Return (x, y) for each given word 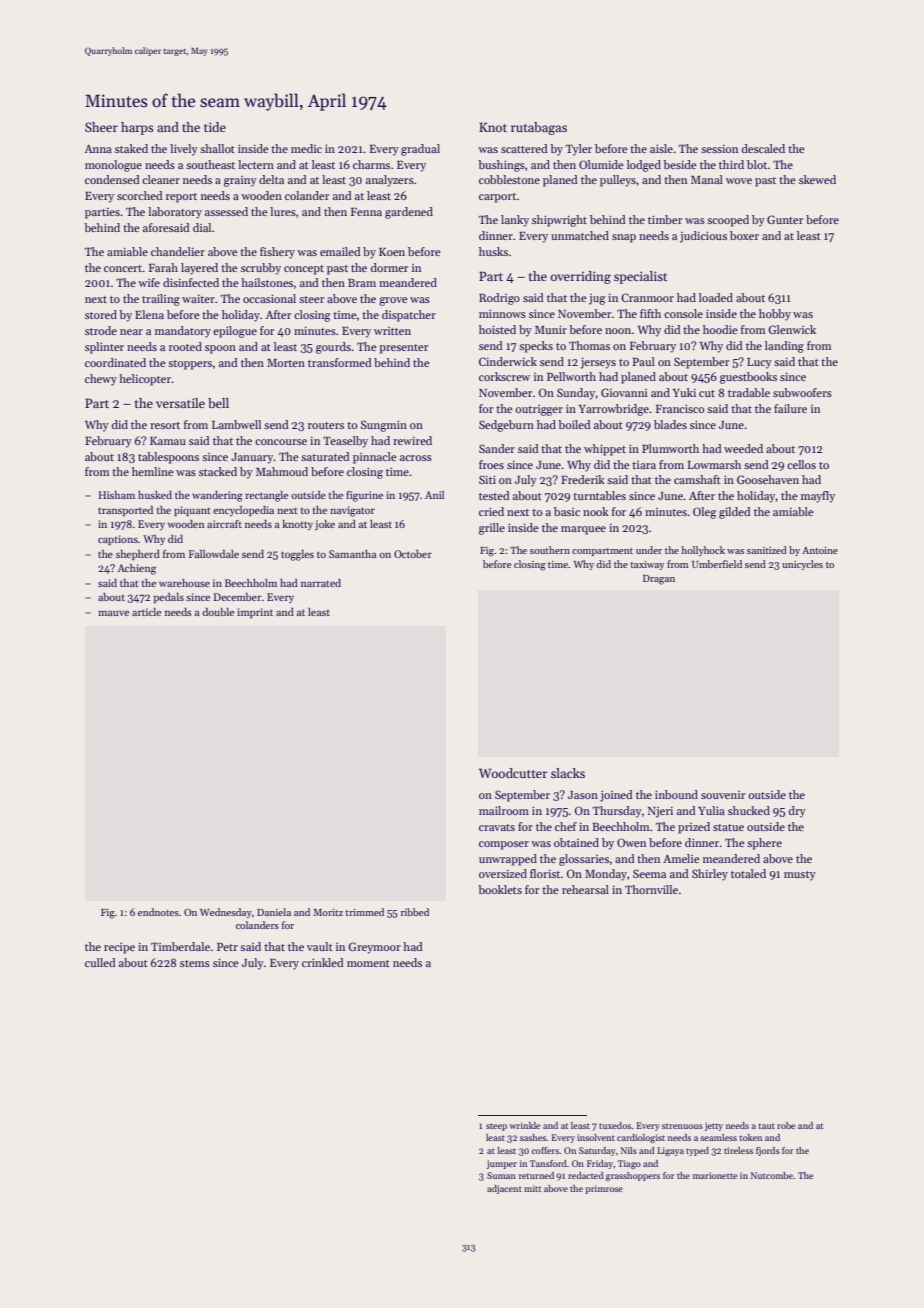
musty (800, 876)
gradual (420, 150)
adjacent (504, 1189)
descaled (763, 148)
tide (215, 127)
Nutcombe (772, 1175)
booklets (500, 889)
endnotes (158, 912)
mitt (532, 1188)
